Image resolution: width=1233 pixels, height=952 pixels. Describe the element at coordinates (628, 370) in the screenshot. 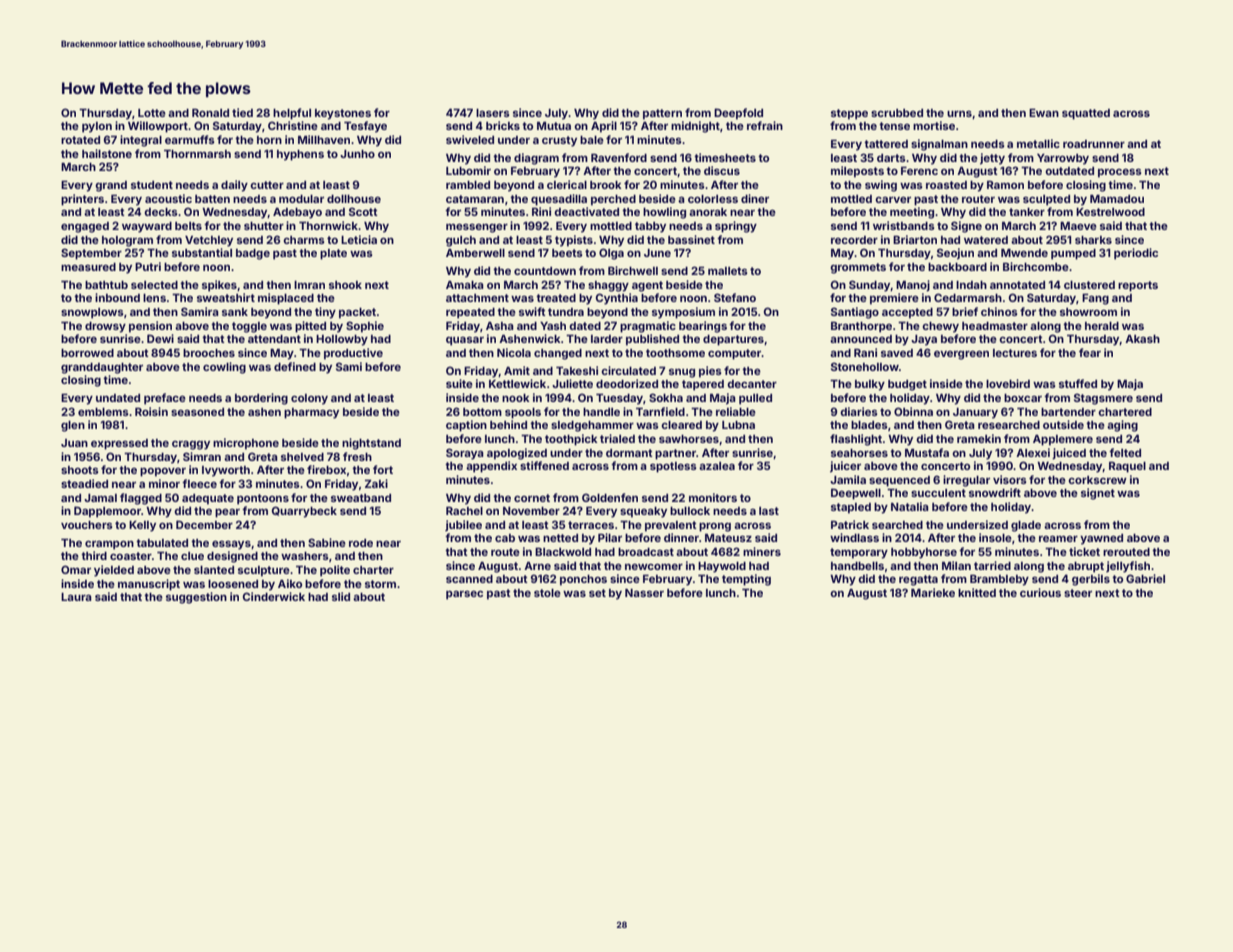

I see `circulated` at that location.
